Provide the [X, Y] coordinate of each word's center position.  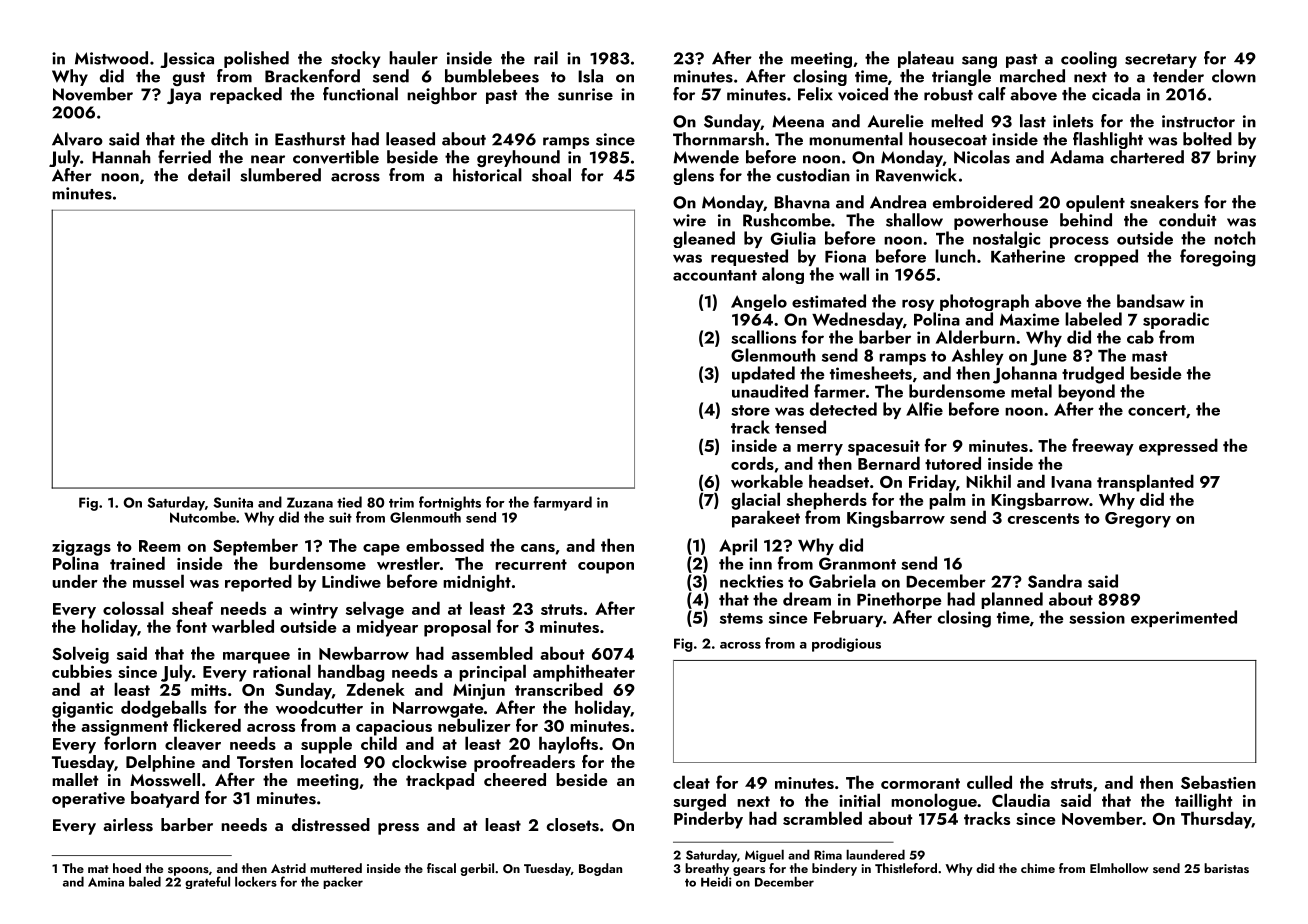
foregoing [1217, 258]
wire [689, 220]
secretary [1161, 61]
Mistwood [111, 58]
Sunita [233, 502]
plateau [926, 59]
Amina [106, 882]
